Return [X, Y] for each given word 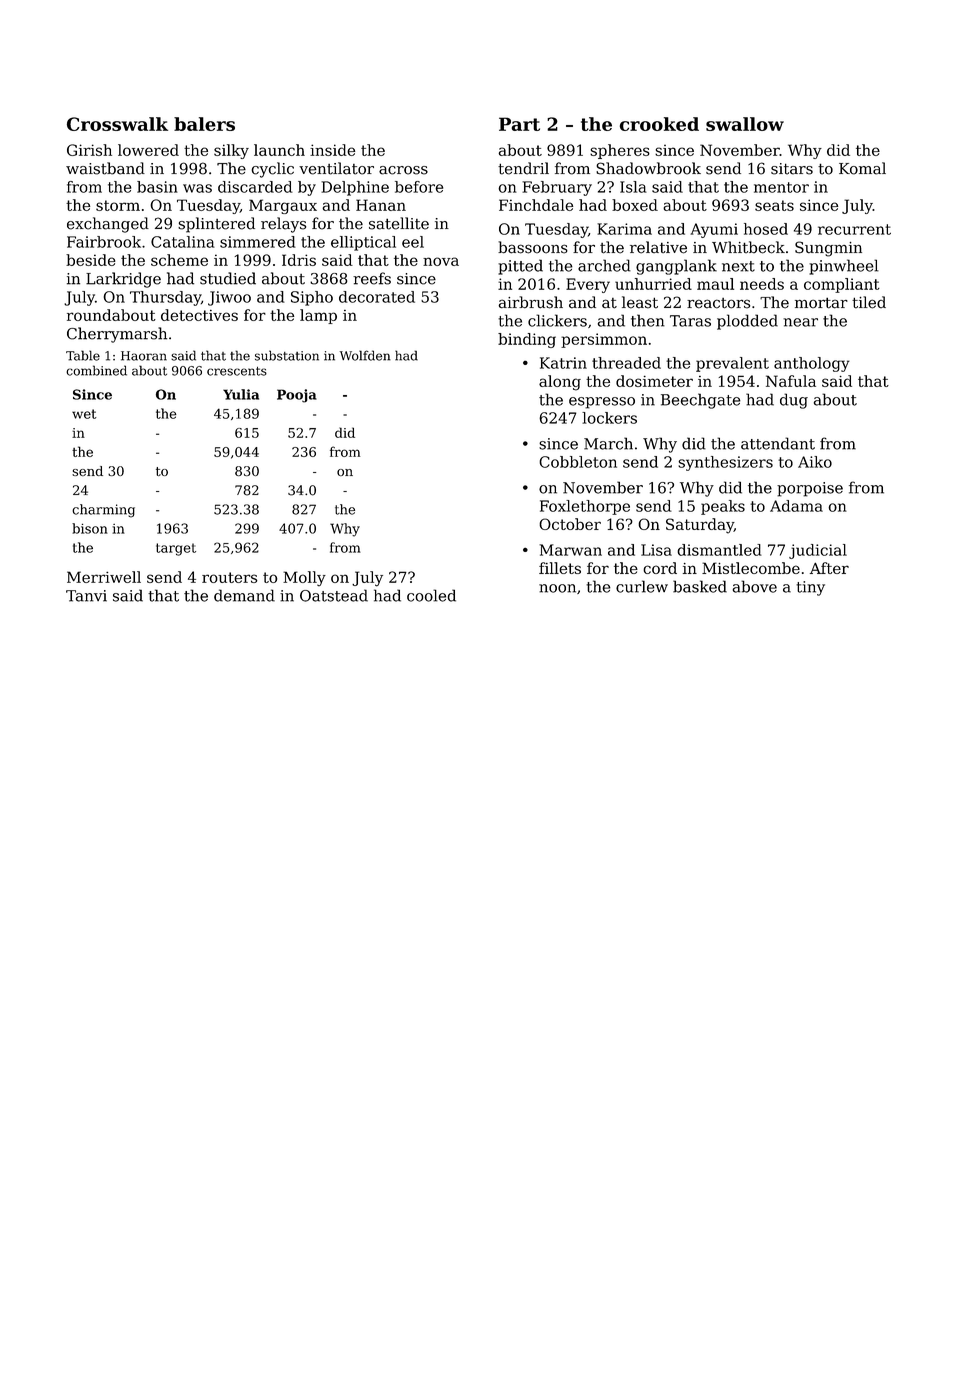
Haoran [144, 356]
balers [204, 124]
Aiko [815, 462]
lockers [609, 418]
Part [519, 124]
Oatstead [334, 595]
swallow [745, 124]
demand [244, 595]
